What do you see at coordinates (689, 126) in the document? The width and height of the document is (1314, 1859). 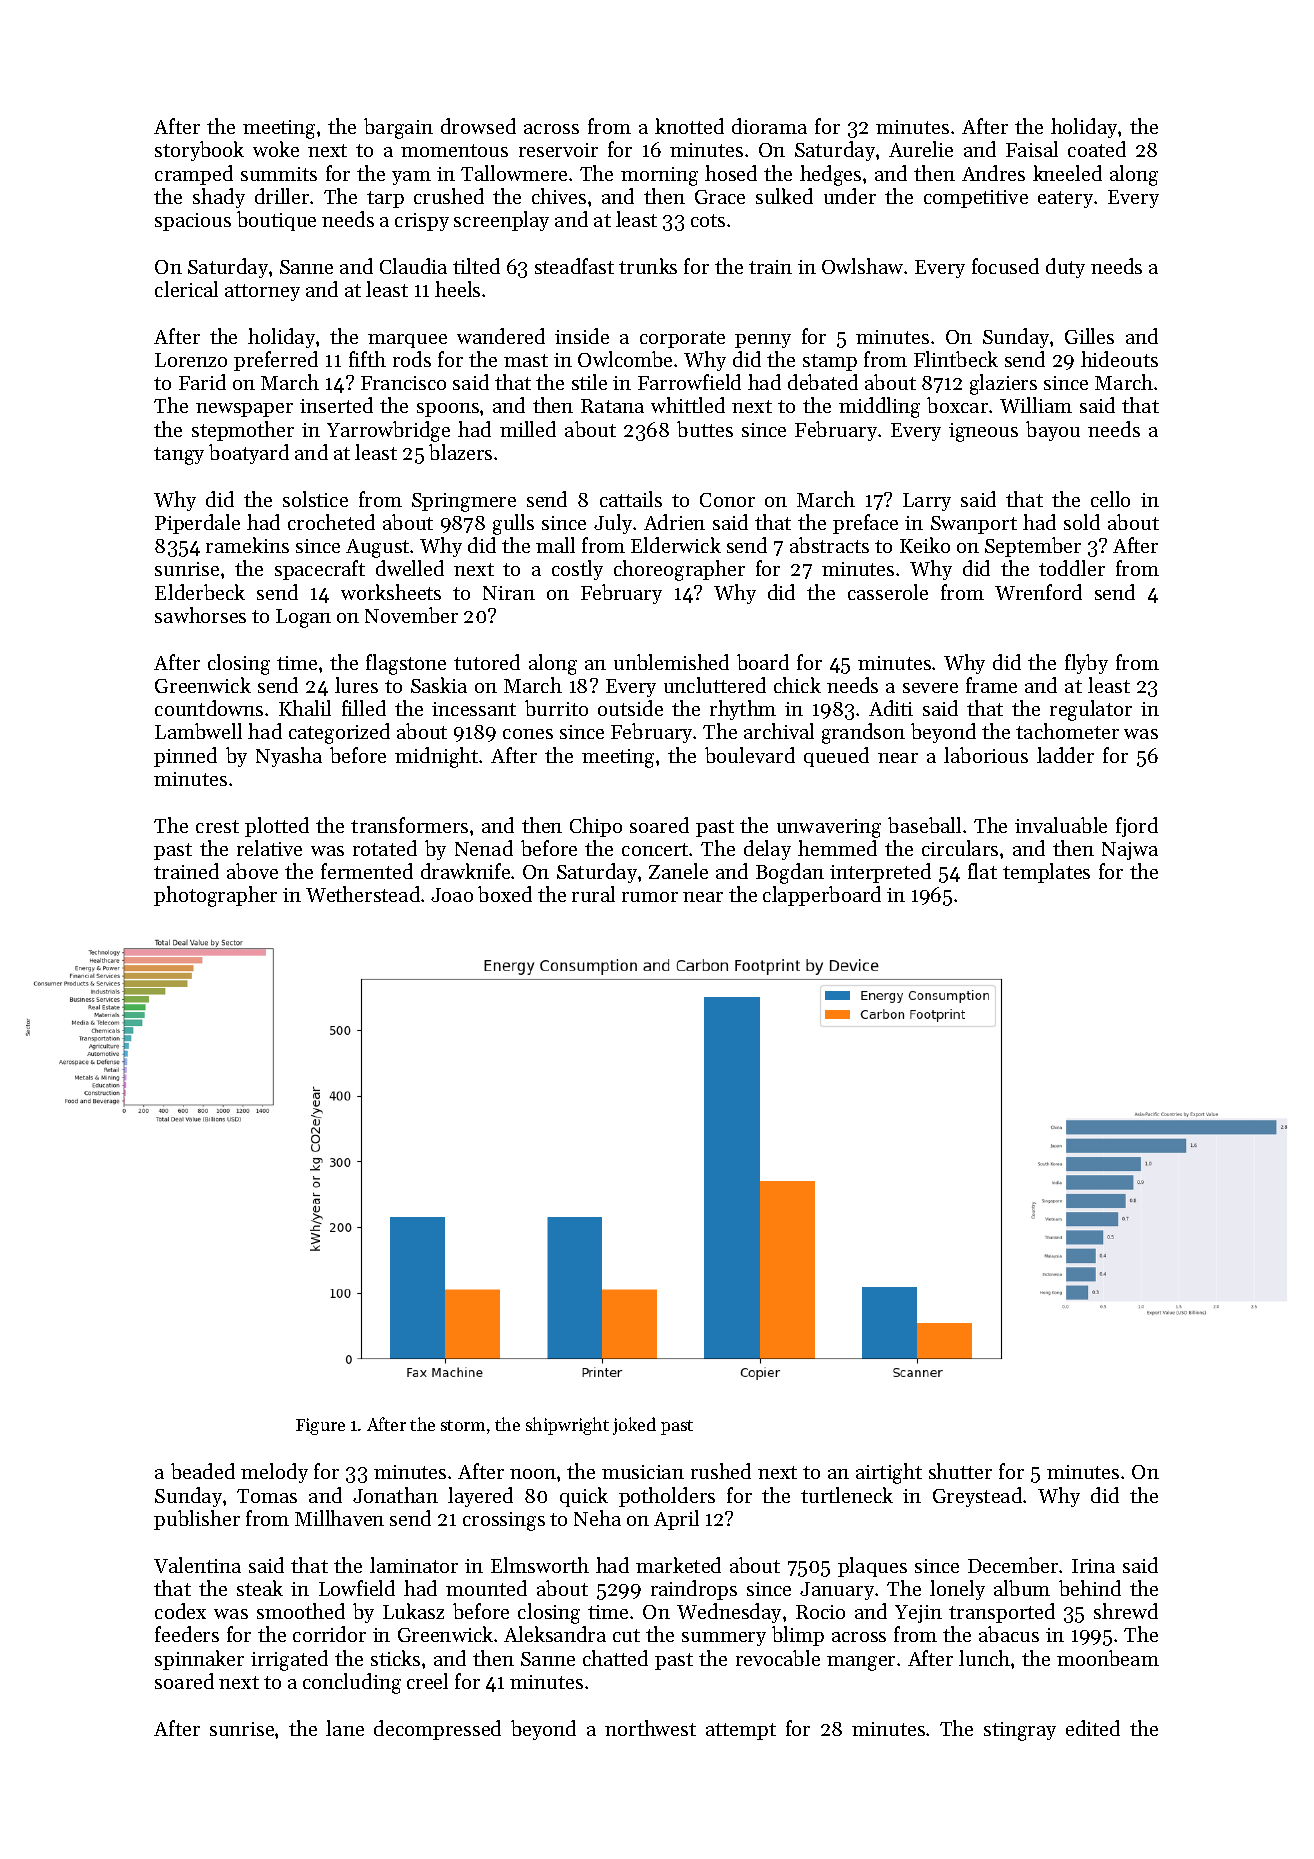 I see `knotted` at bounding box center [689, 126].
